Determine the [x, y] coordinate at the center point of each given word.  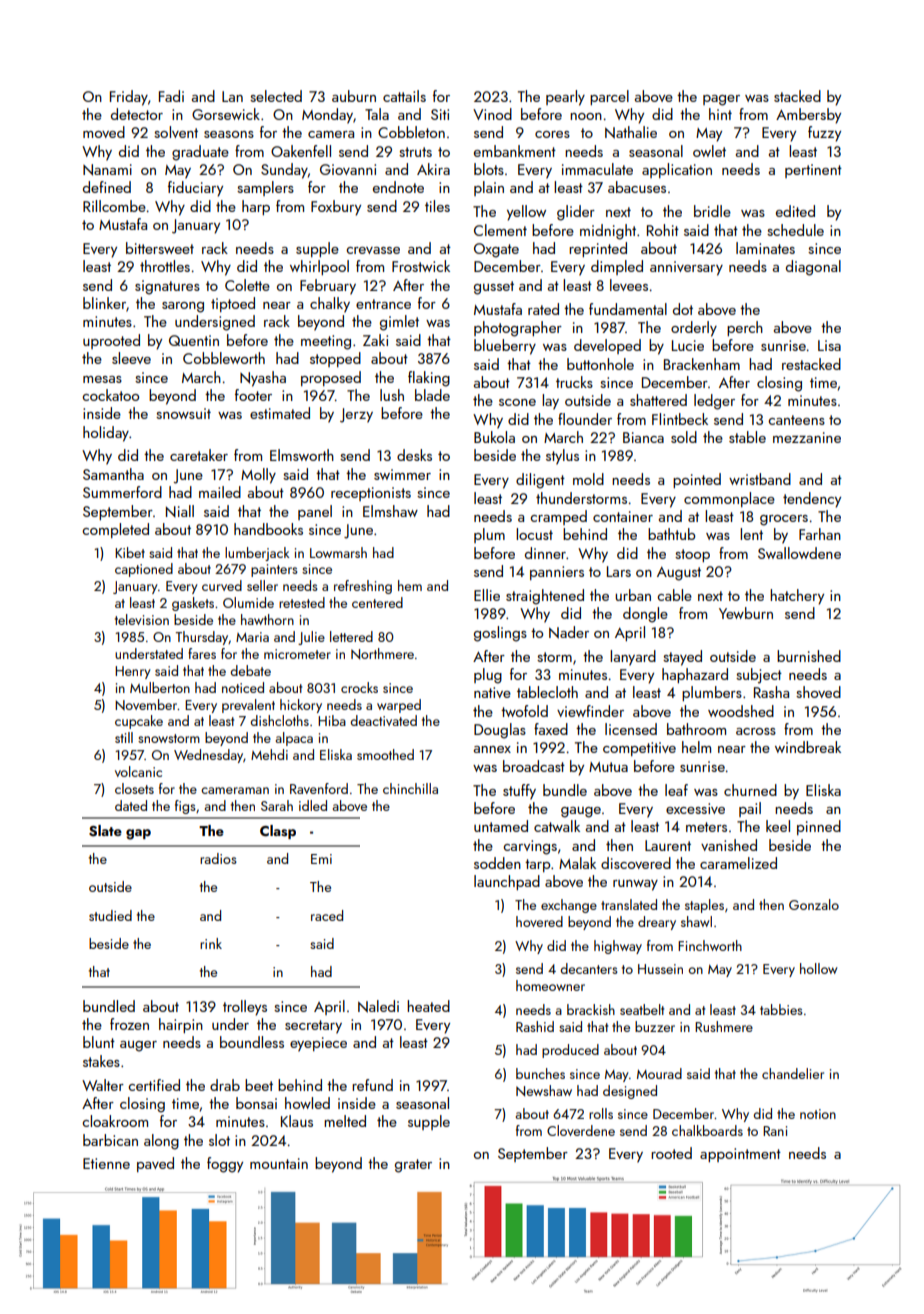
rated [543, 309]
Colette [247, 285]
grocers [784, 520]
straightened [545, 597]
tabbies [781, 1009]
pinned [819, 827]
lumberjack [257, 554]
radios [218, 858]
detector [137, 114]
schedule [795, 230]
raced [327, 915]
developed [607, 346]
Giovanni [348, 169]
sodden [497, 863]
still [124, 737]
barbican [110, 1140]
